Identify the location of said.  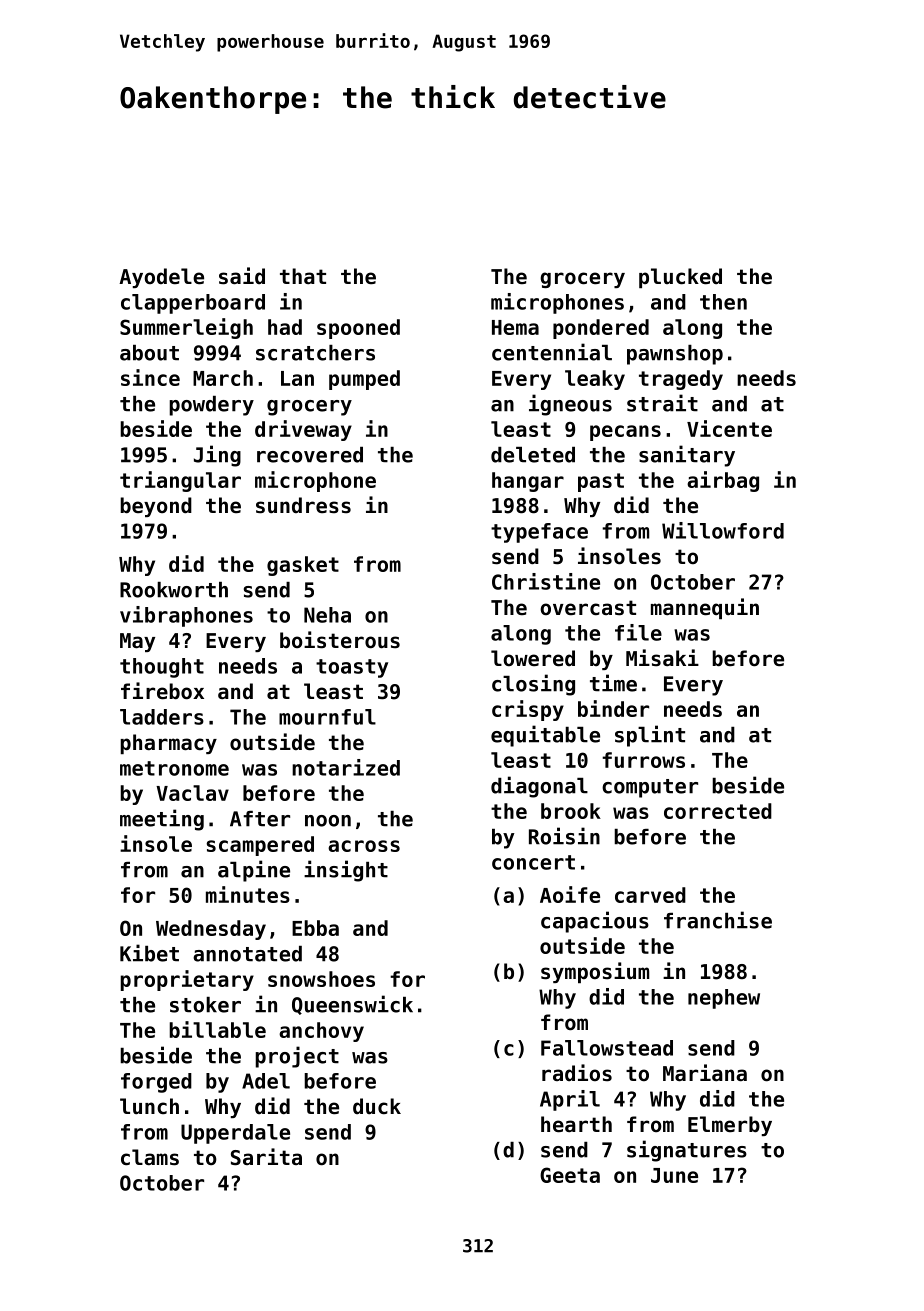
(242, 276).
